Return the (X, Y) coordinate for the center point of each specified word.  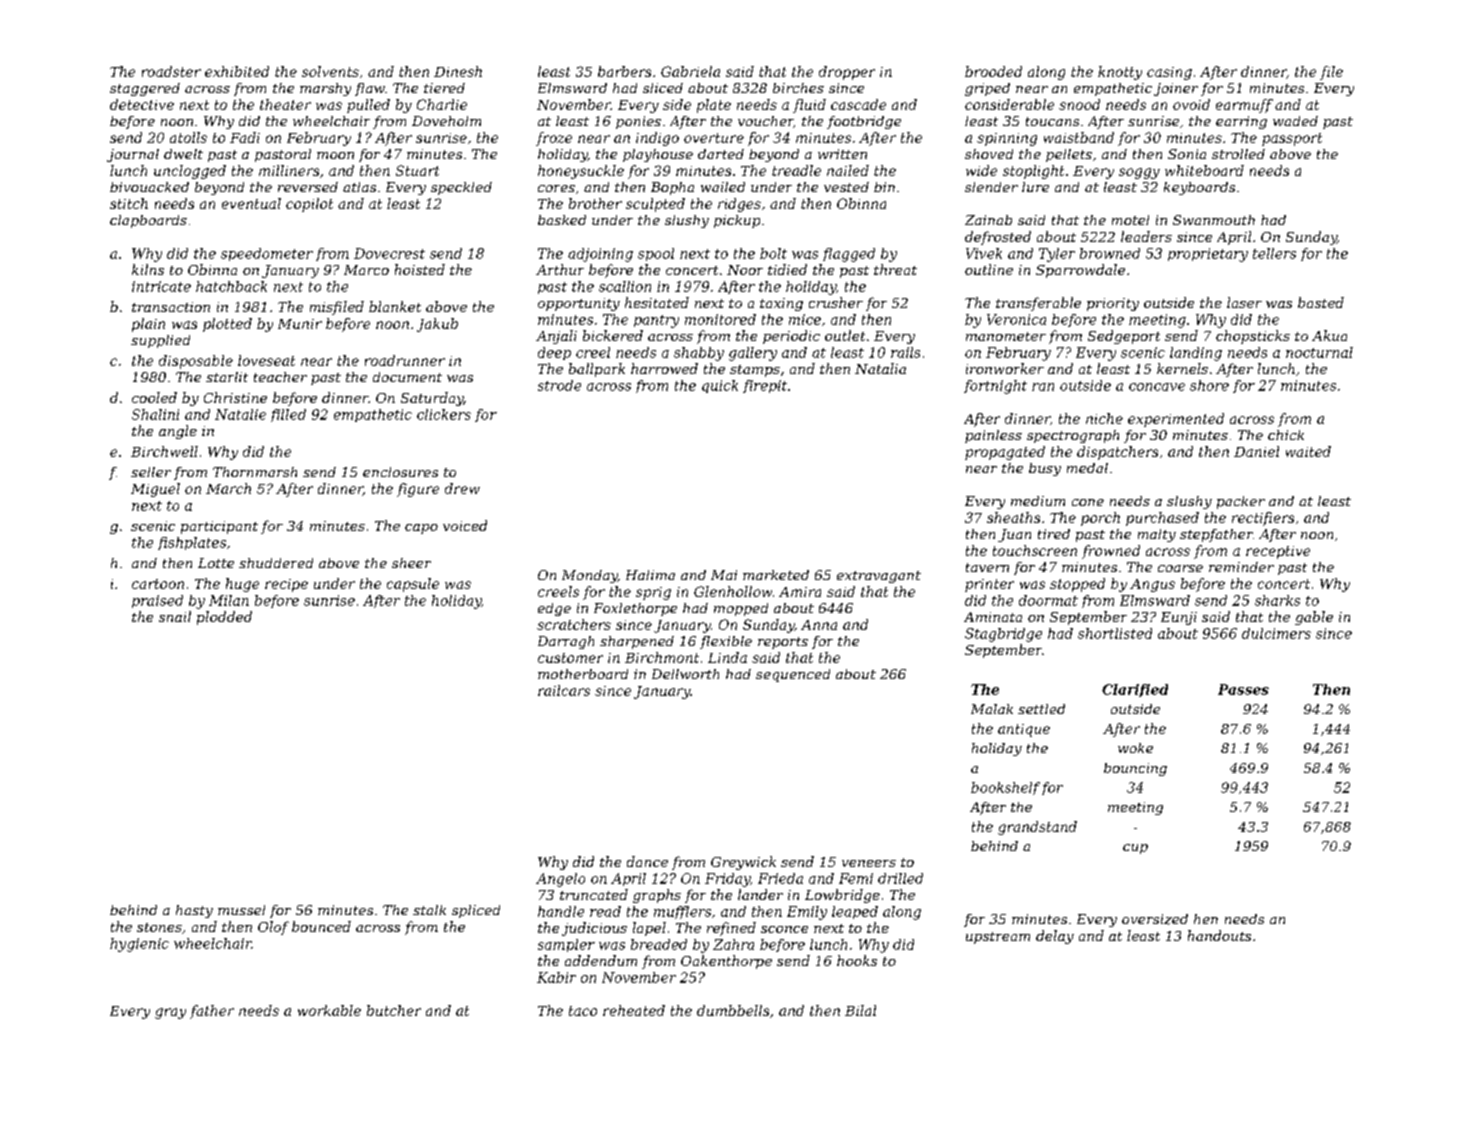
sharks (1277, 600)
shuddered (276, 563)
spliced (476, 911)
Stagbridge (1003, 635)
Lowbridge (842, 896)
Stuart (417, 170)
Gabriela (690, 71)
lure (1035, 187)
